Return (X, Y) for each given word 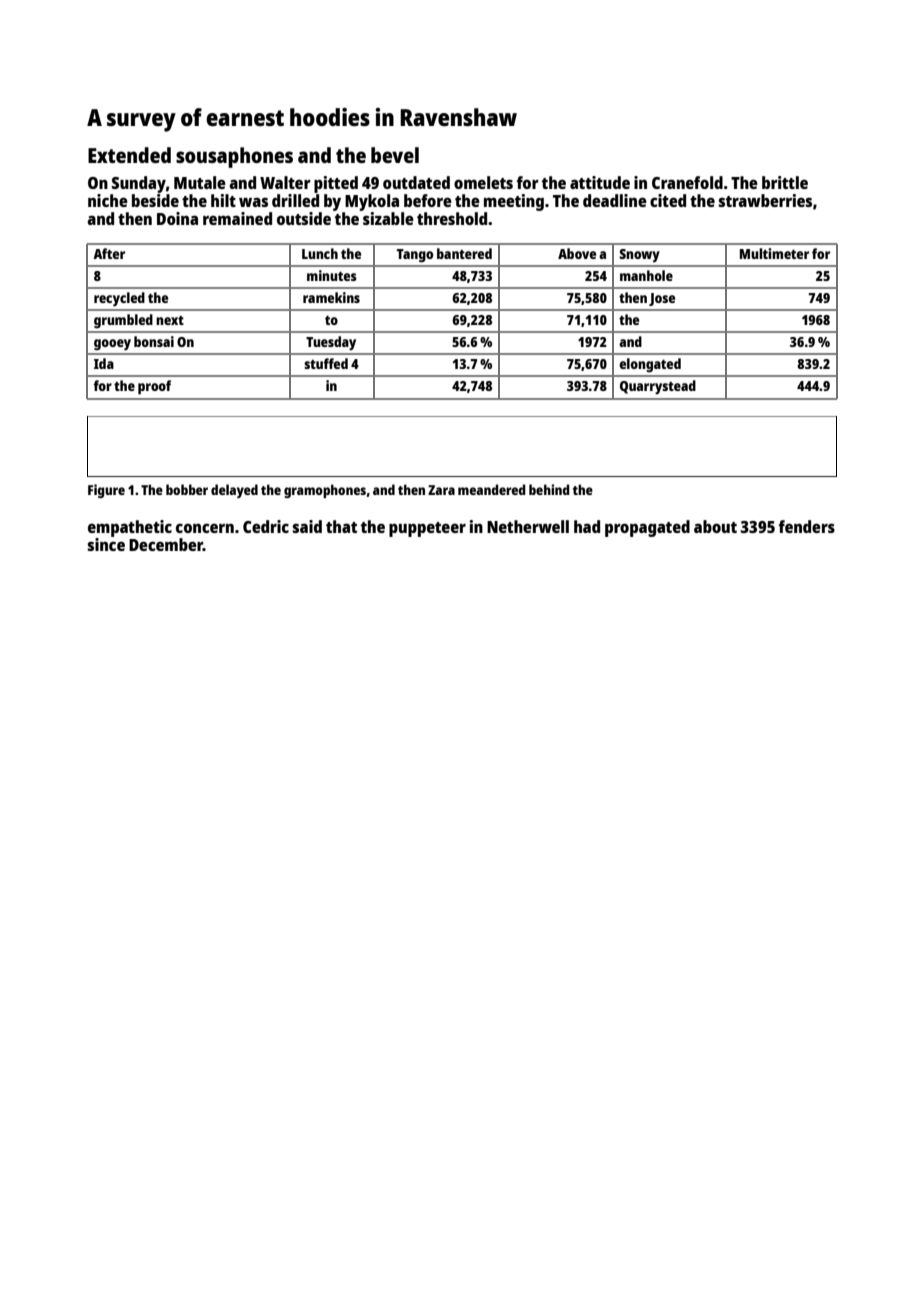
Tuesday (331, 343)
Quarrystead (658, 387)
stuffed (326, 363)
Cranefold (687, 182)
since (106, 544)
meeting (514, 202)
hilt (223, 200)
